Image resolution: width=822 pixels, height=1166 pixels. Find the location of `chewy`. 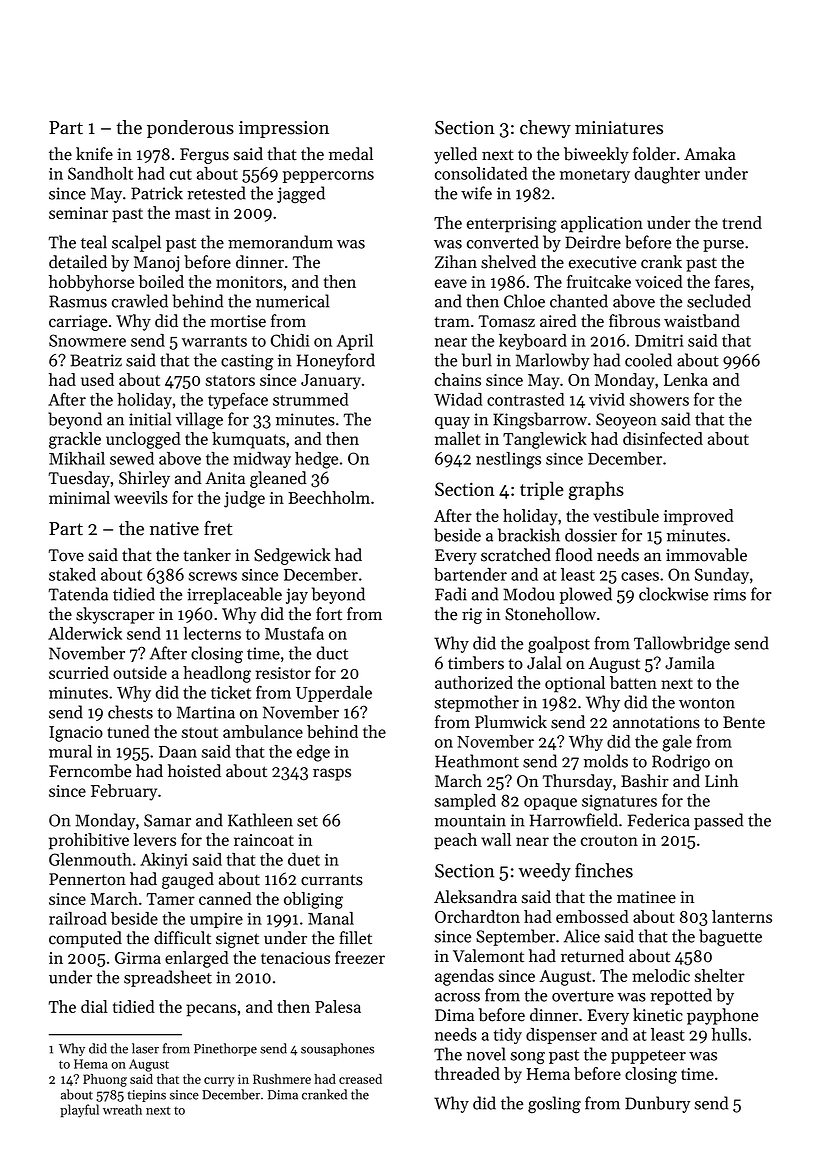

chewy is located at coordinates (545, 129).
